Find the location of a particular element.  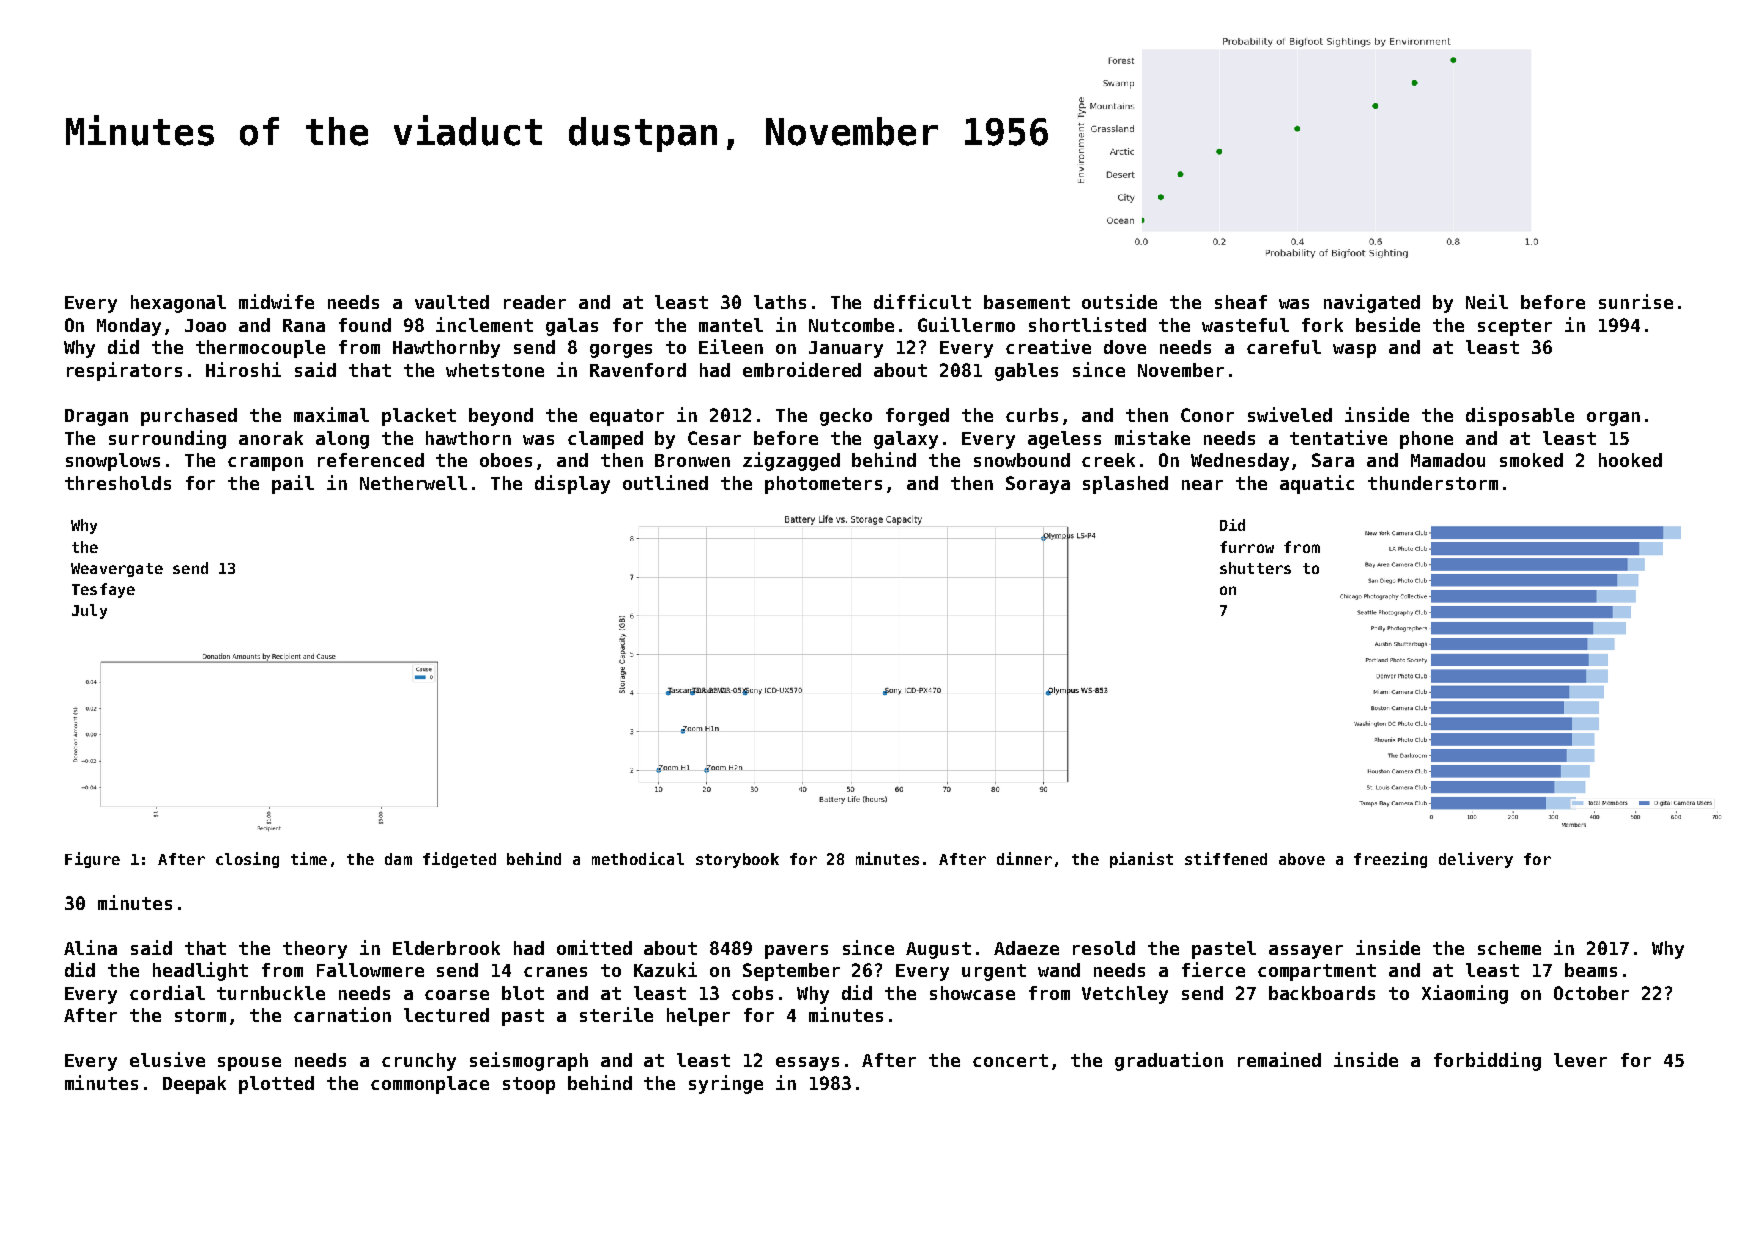

Alina is located at coordinates (90, 947).
